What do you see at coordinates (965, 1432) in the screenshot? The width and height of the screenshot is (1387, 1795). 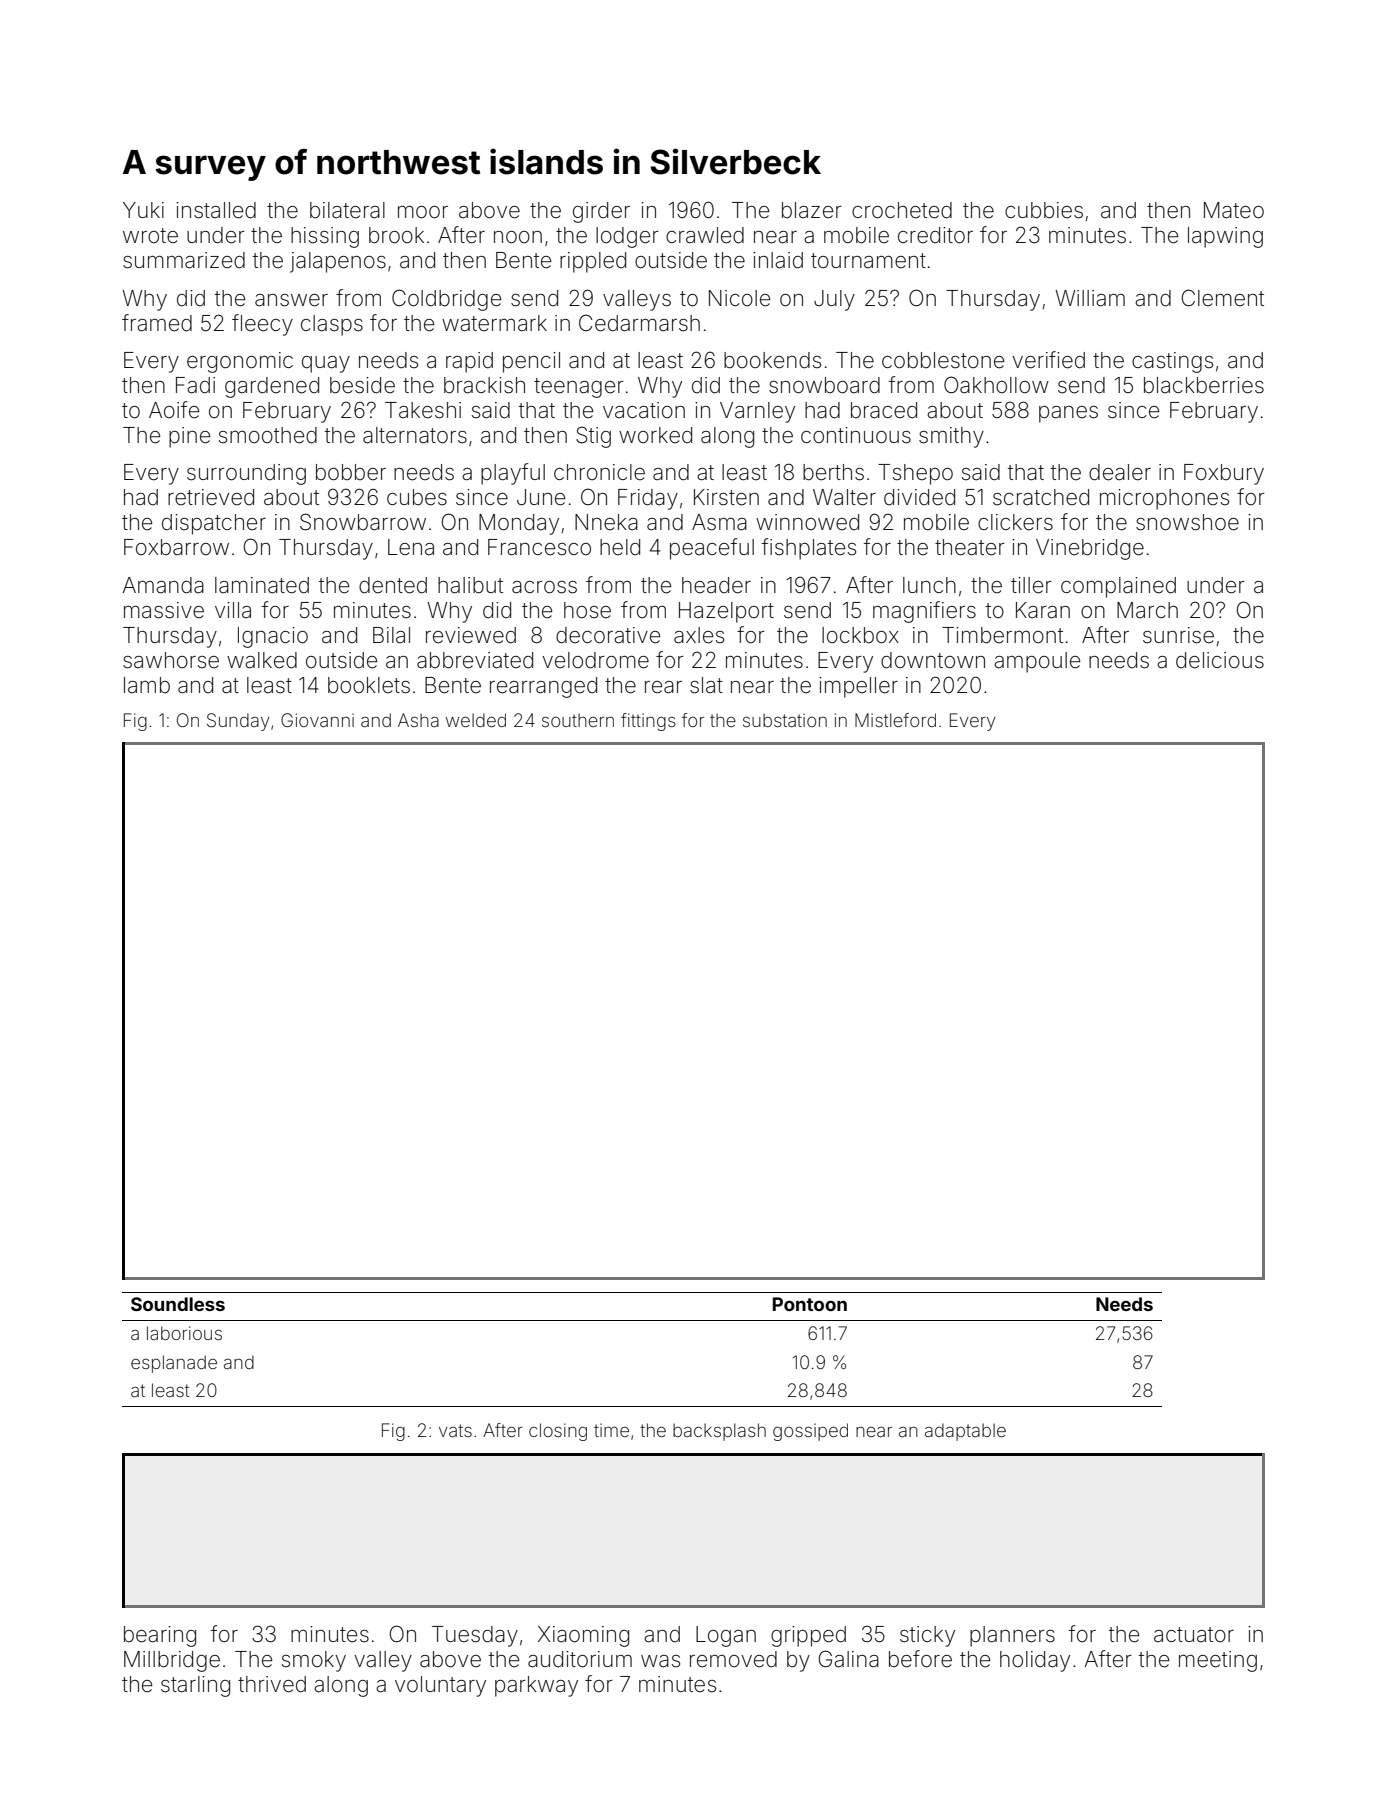 I see `adaptable` at bounding box center [965, 1432].
